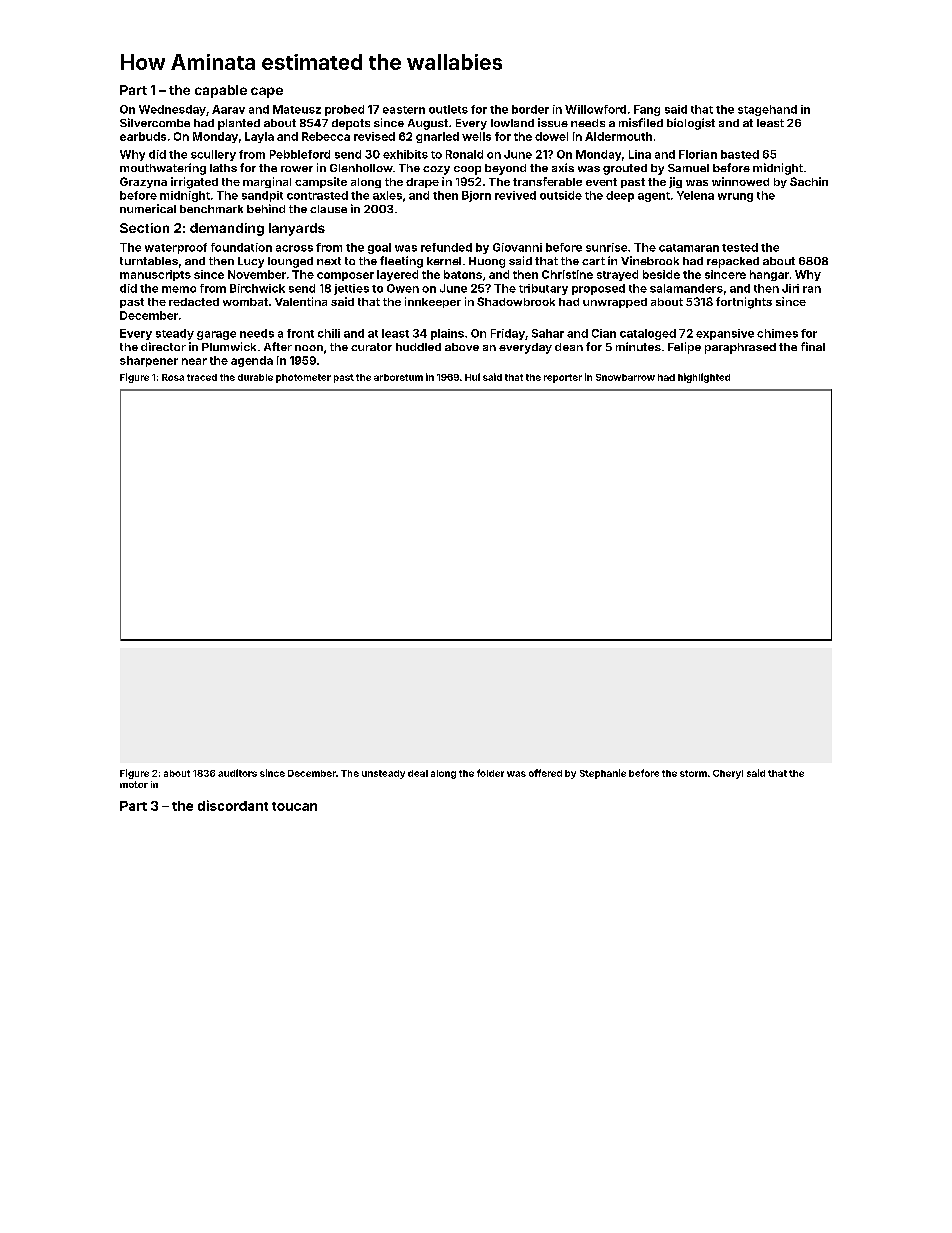  Describe the element at coordinates (777, 333) in the page. I see `chimes` at that location.
